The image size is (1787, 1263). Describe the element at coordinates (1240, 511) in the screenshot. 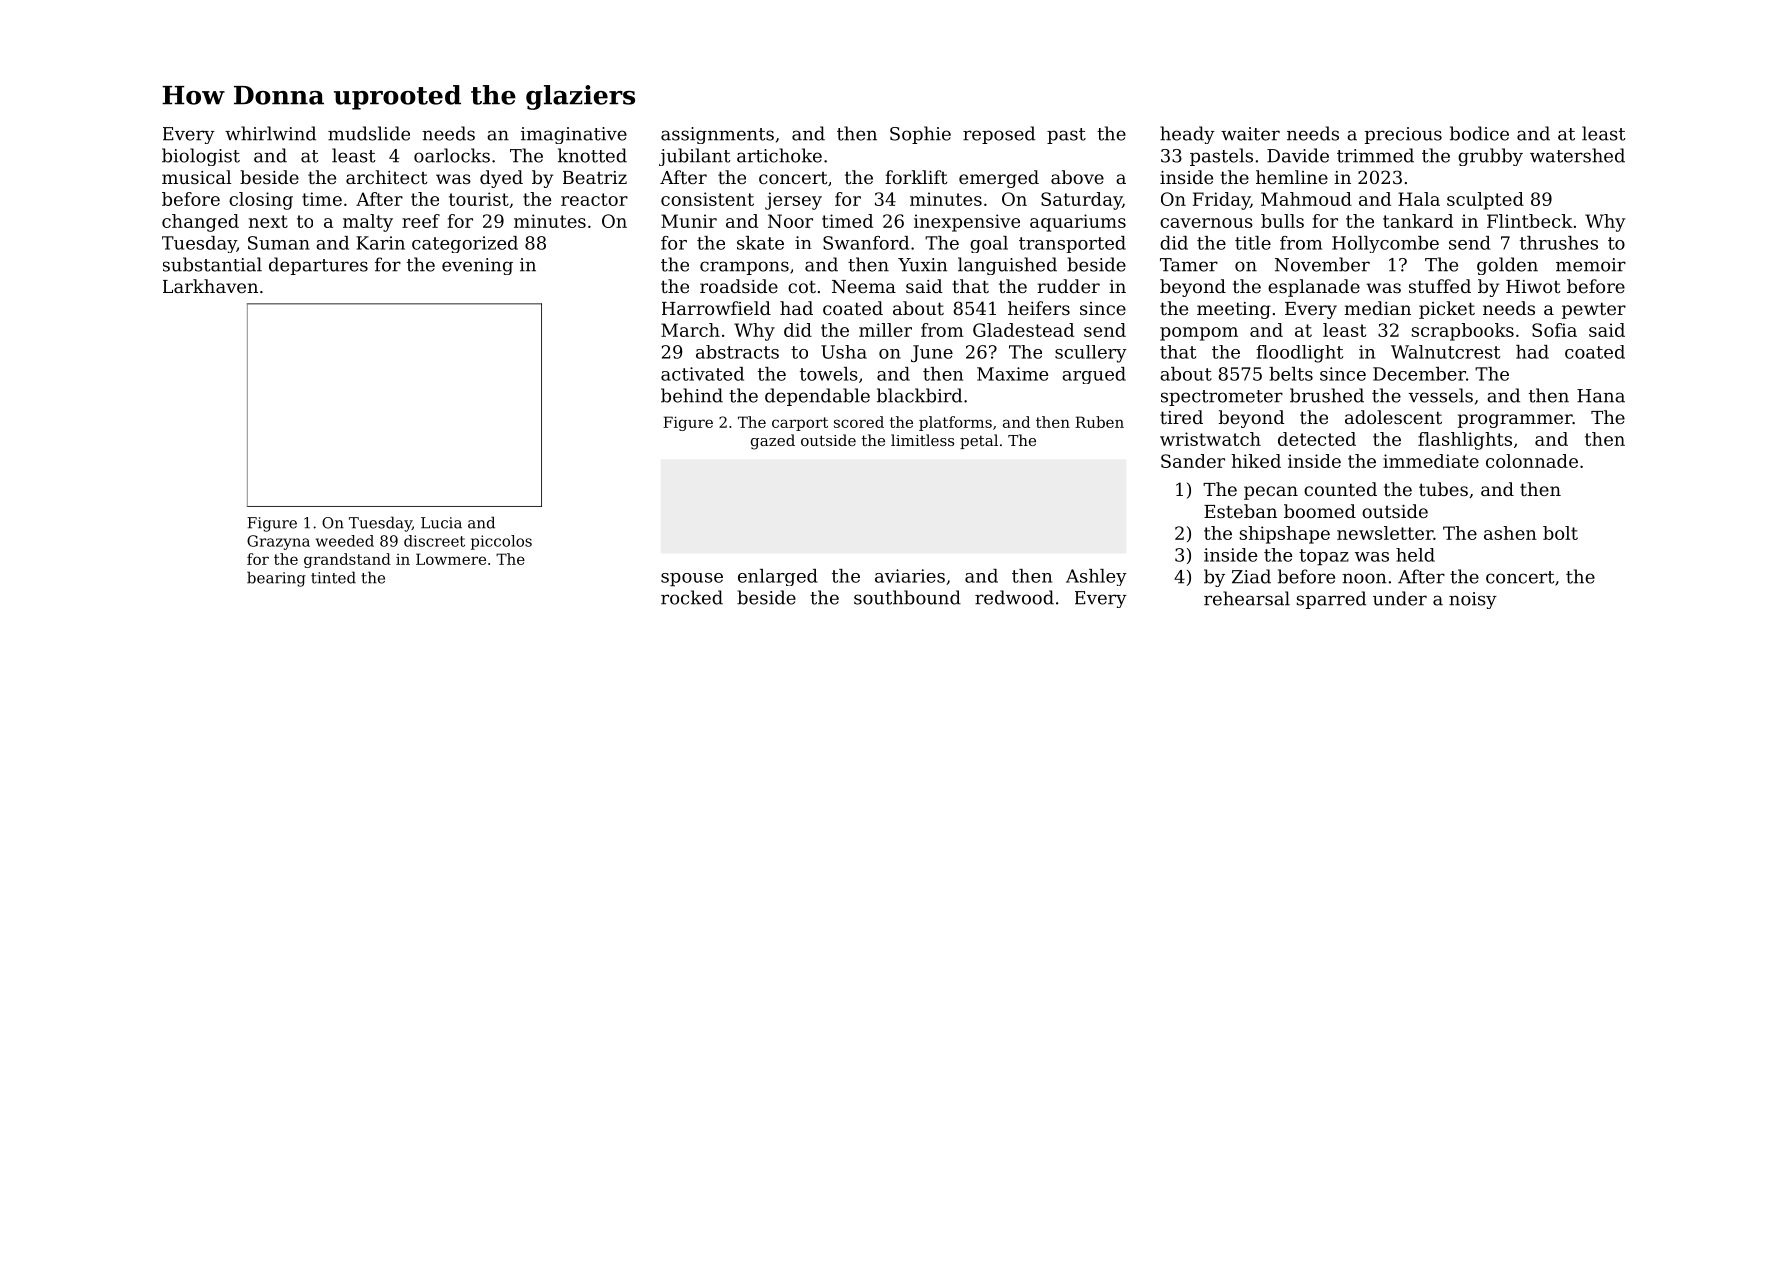

I see `Esteban` at that location.
